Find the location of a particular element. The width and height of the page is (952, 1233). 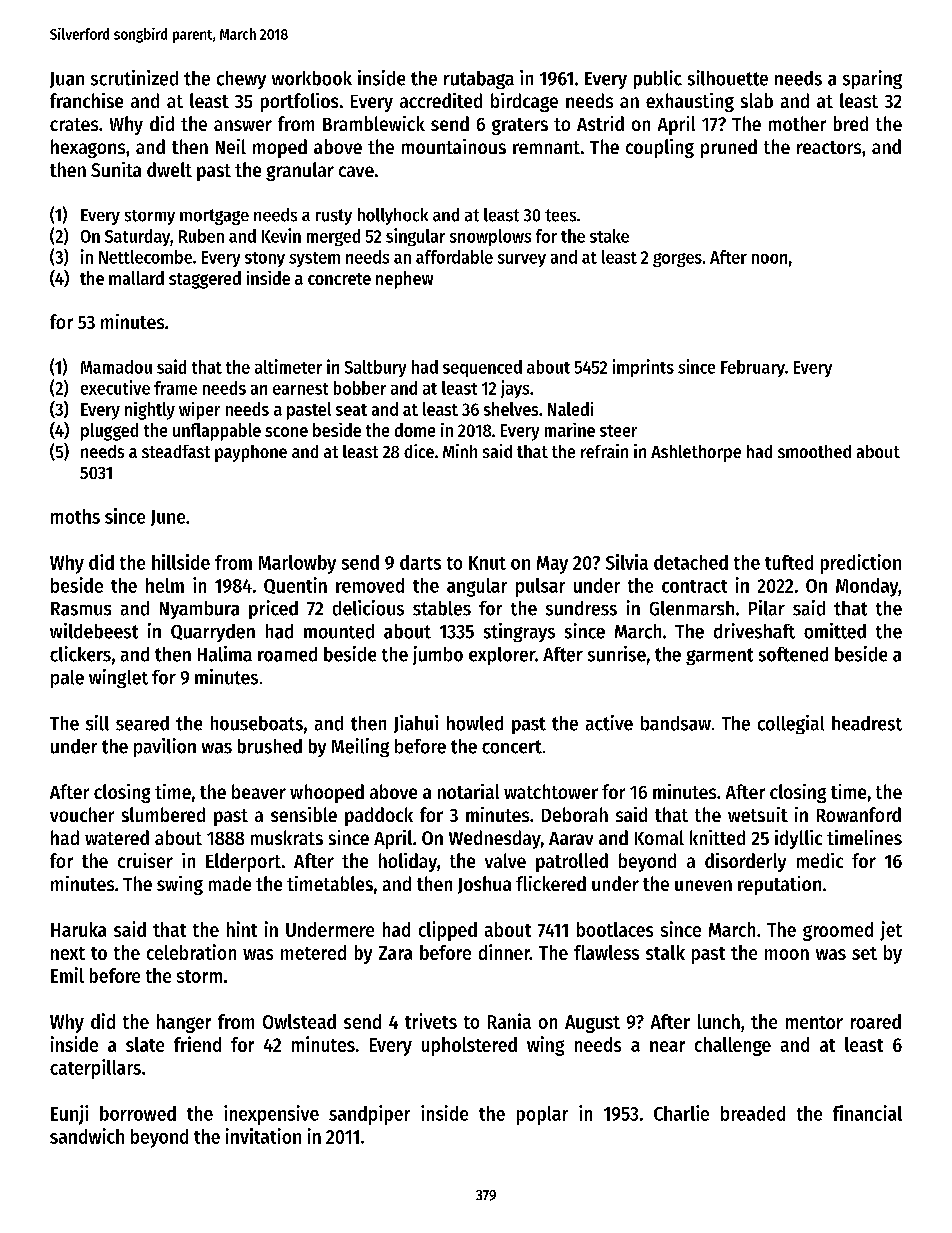

Saturday is located at coordinates (137, 237).
